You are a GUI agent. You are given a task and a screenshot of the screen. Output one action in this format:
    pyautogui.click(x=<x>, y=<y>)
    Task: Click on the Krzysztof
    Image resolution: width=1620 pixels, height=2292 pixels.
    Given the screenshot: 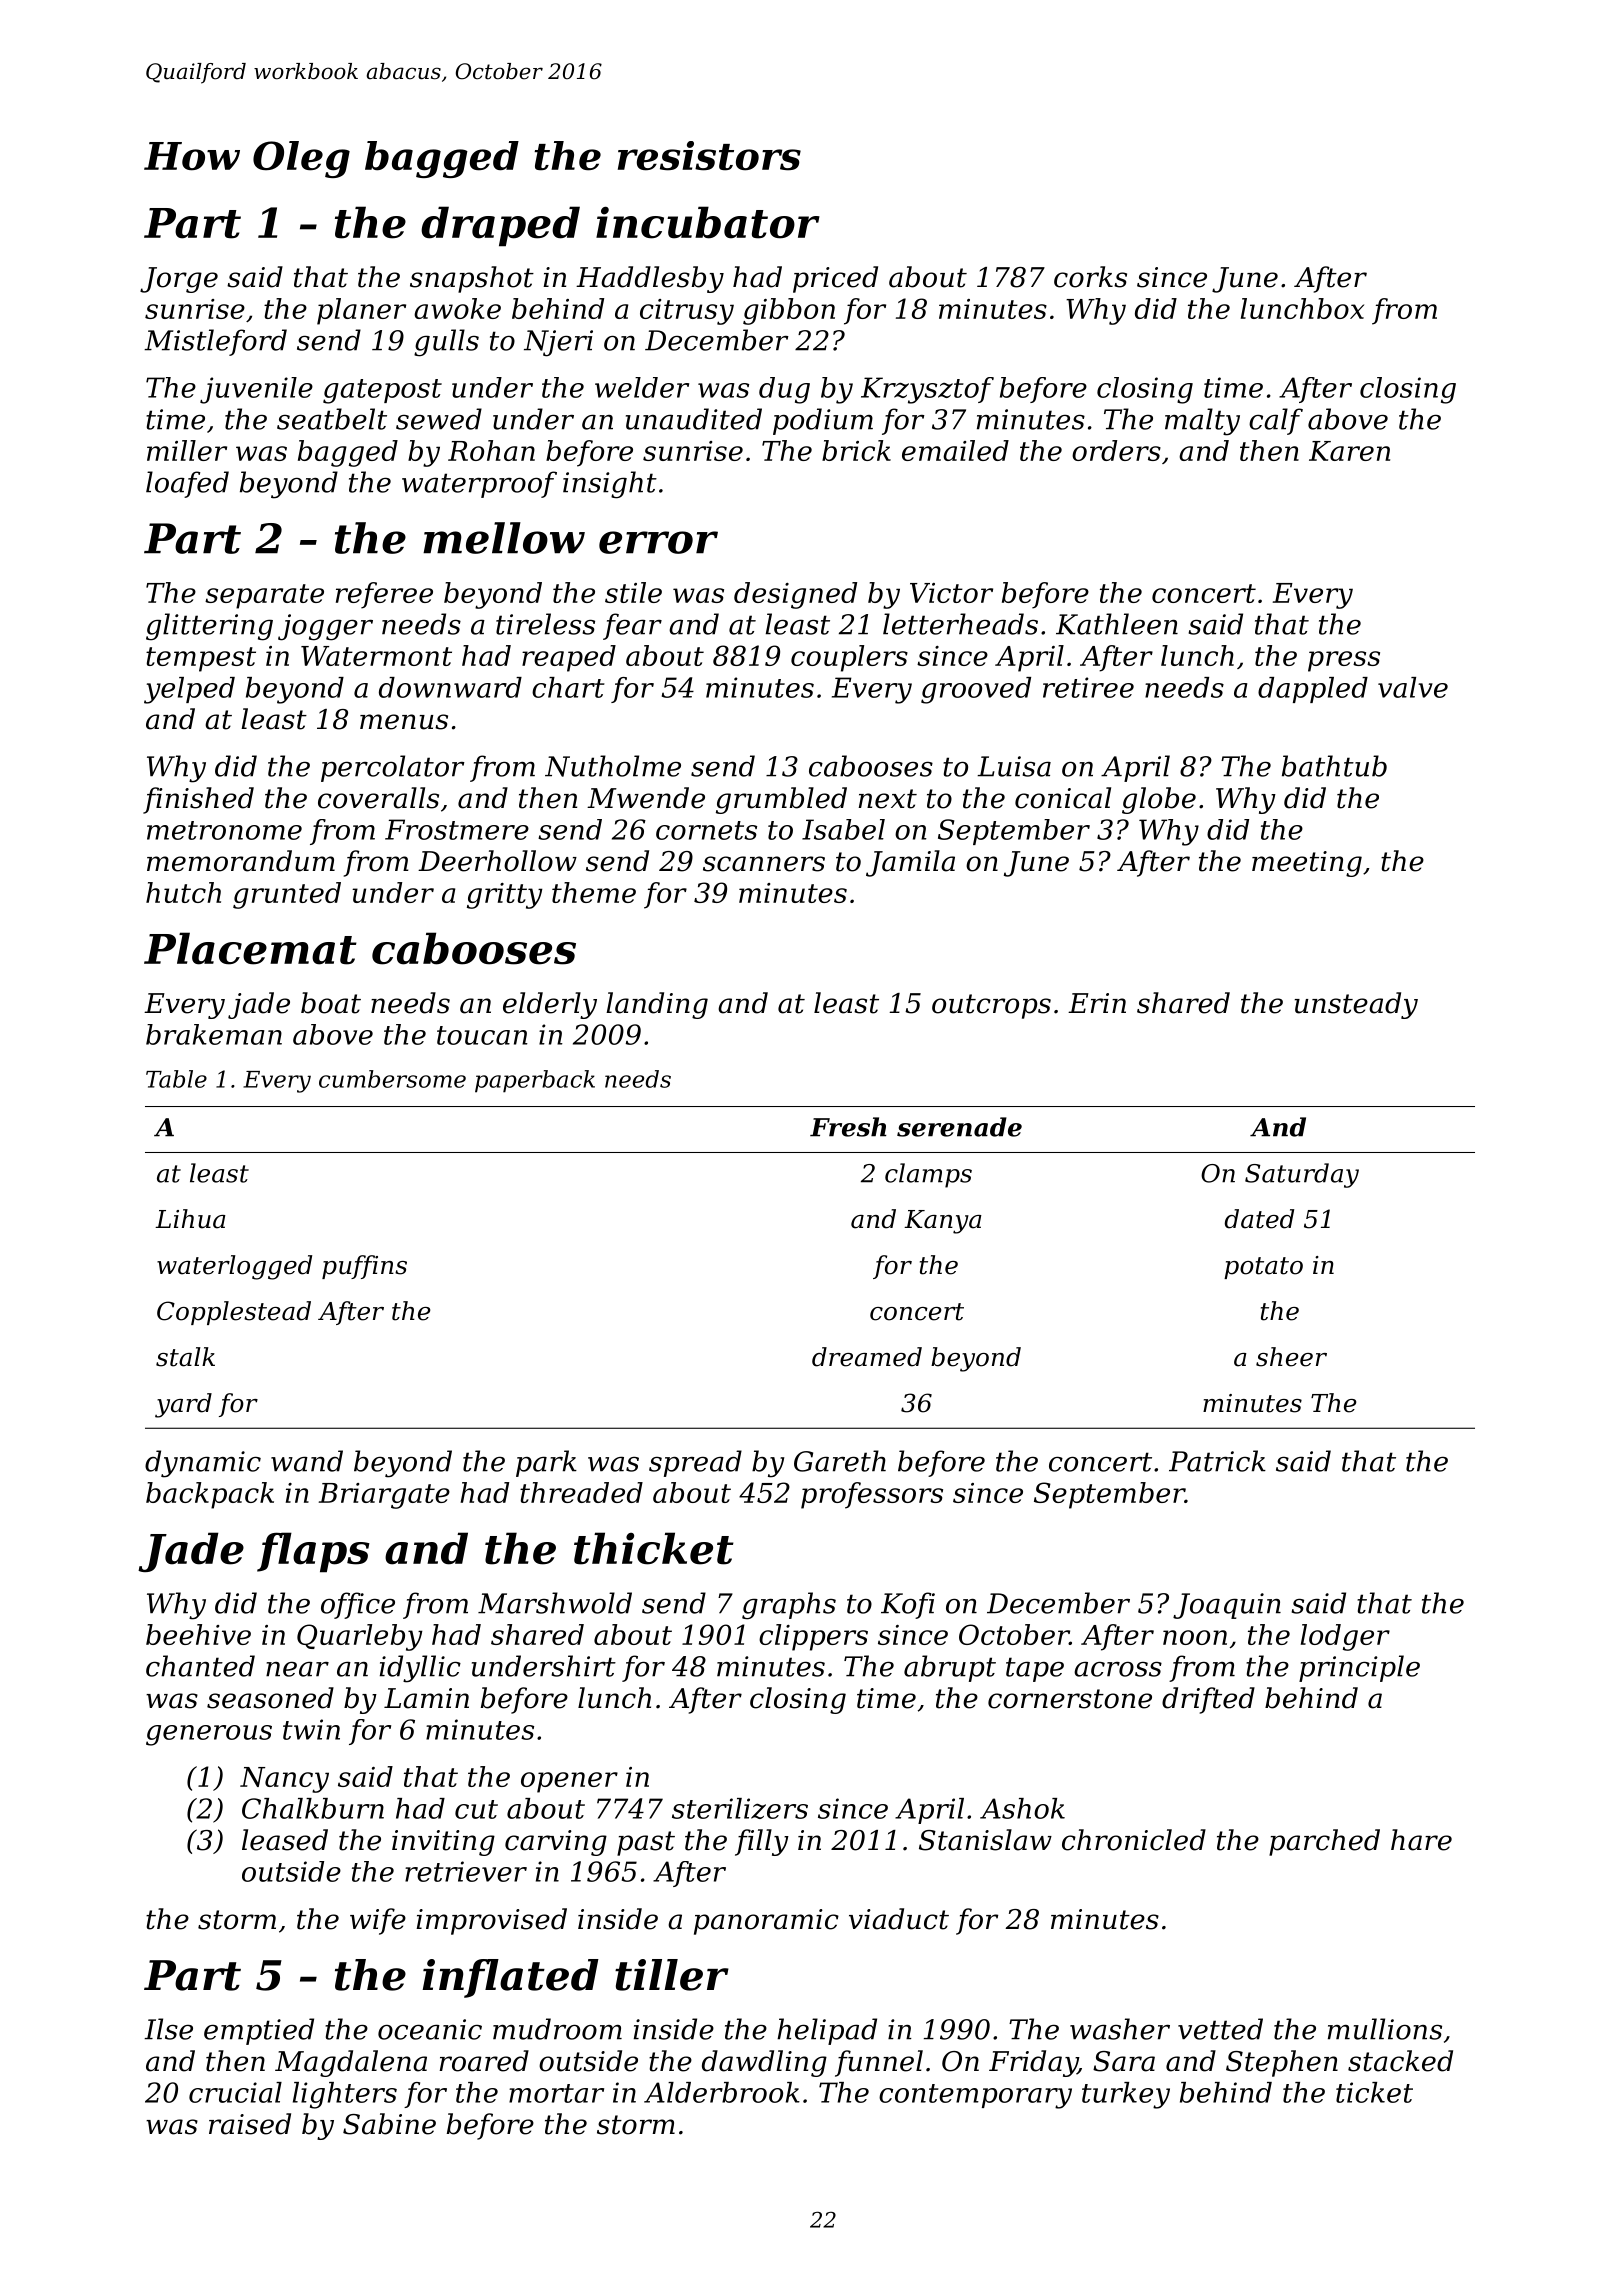 What is the action you would take?
    pyautogui.click(x=927, y=390)
